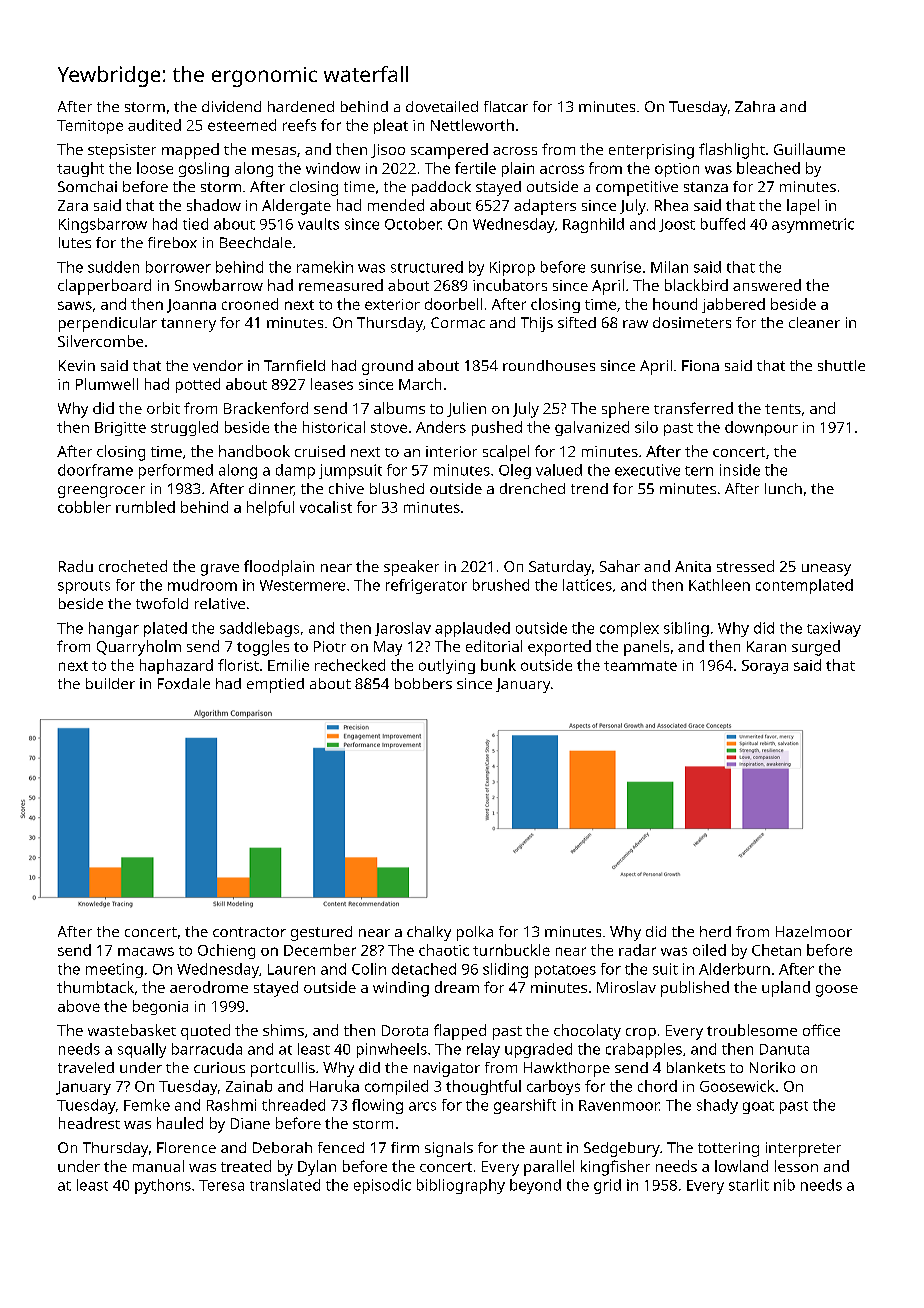 The width and height of the page is (924, 1308). I want to click on rechecked, so click(350, 665).
